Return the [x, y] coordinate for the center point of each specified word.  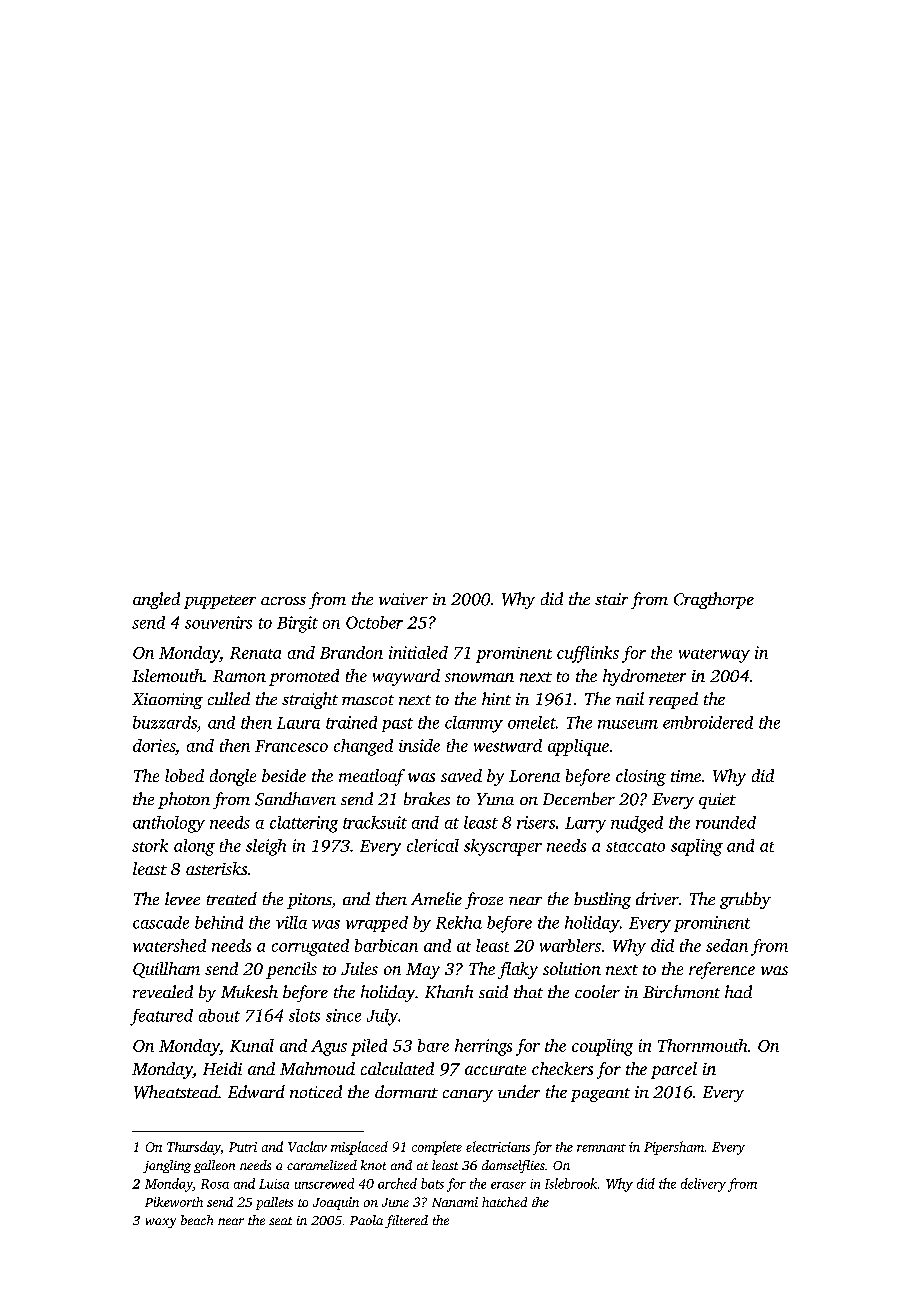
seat [280, 1221]
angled [156, 600]
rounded [726, 822]
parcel [674, 1070]
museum [628, 724]
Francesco [291, 746]
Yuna [495, 799]
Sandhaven [295, 799]
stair [611, 599]
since [343, 1015]
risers [536, 822]
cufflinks [588, 654]
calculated [397, 1068]
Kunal [252, 1045]
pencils [291, 970]
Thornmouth [702, 1045]
